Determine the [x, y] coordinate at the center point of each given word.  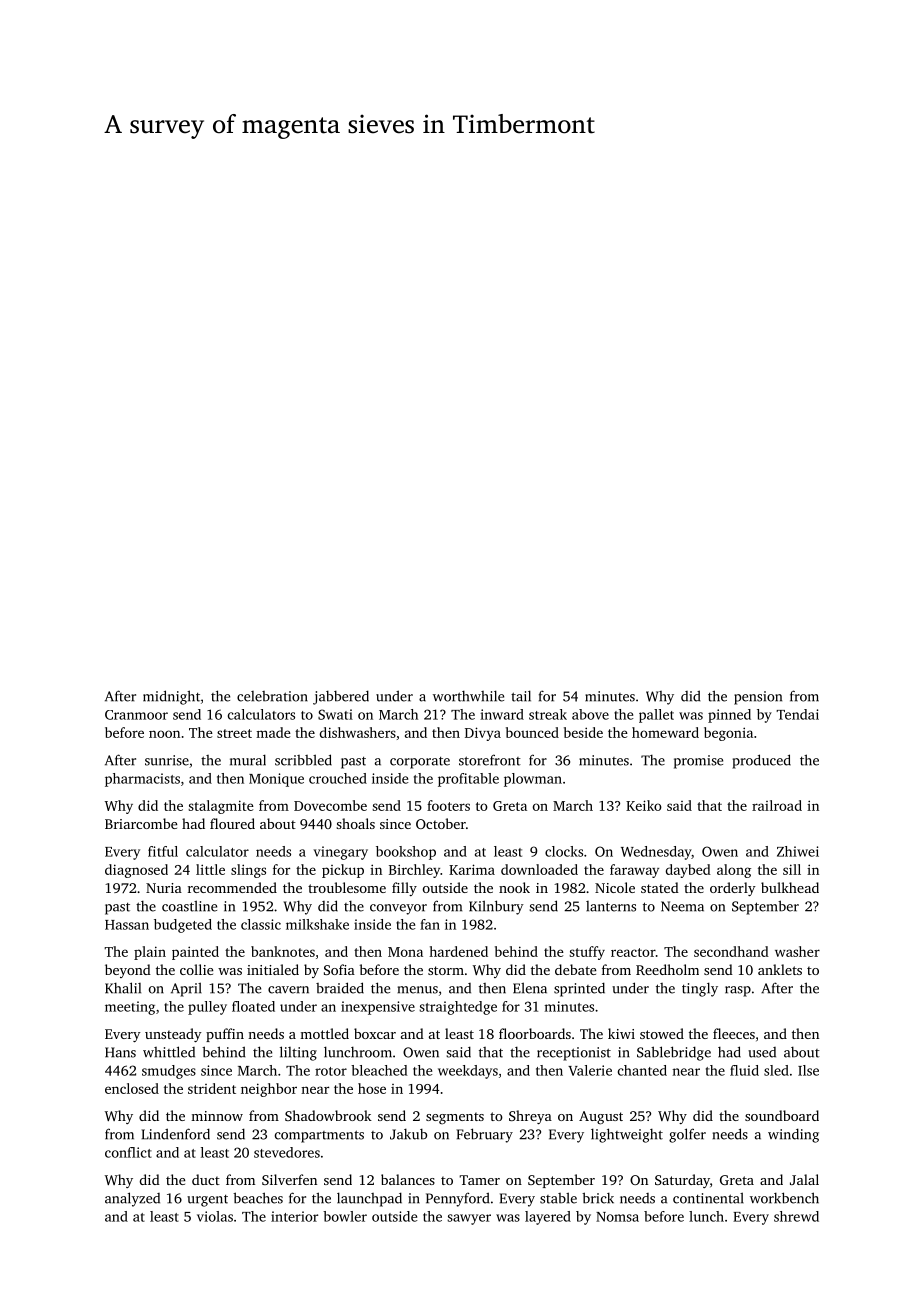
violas [215, 1216]
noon [164, 734]
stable [558, 1198]
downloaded [539, 869]
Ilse [808, 1070]
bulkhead [790, 887]
